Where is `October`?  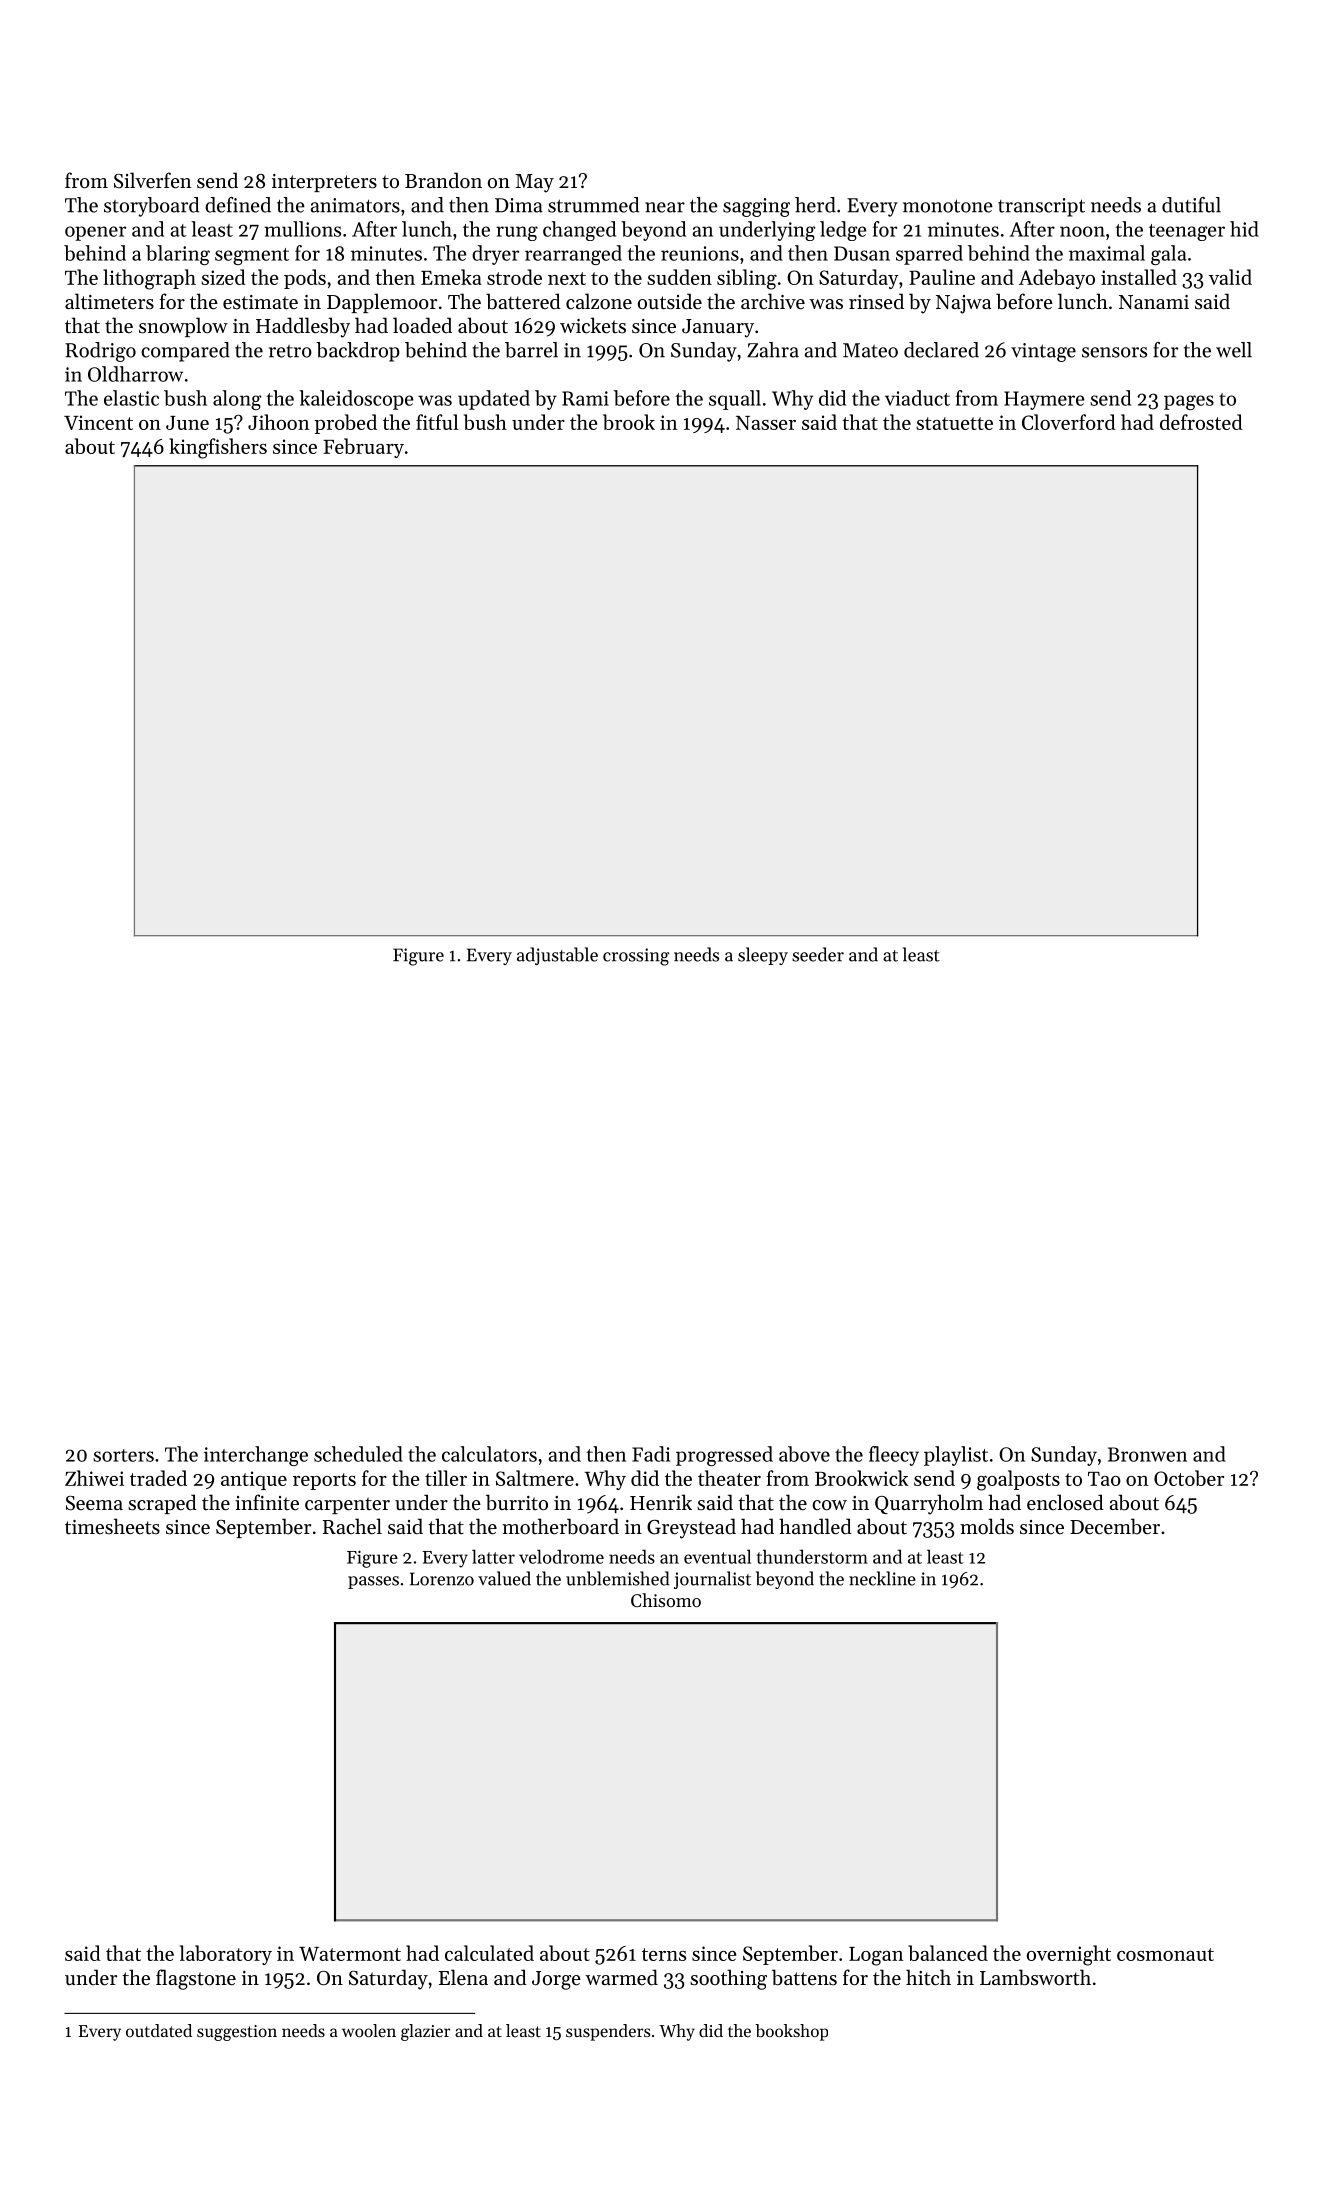
October is located at coordinates (1189, 1478).
